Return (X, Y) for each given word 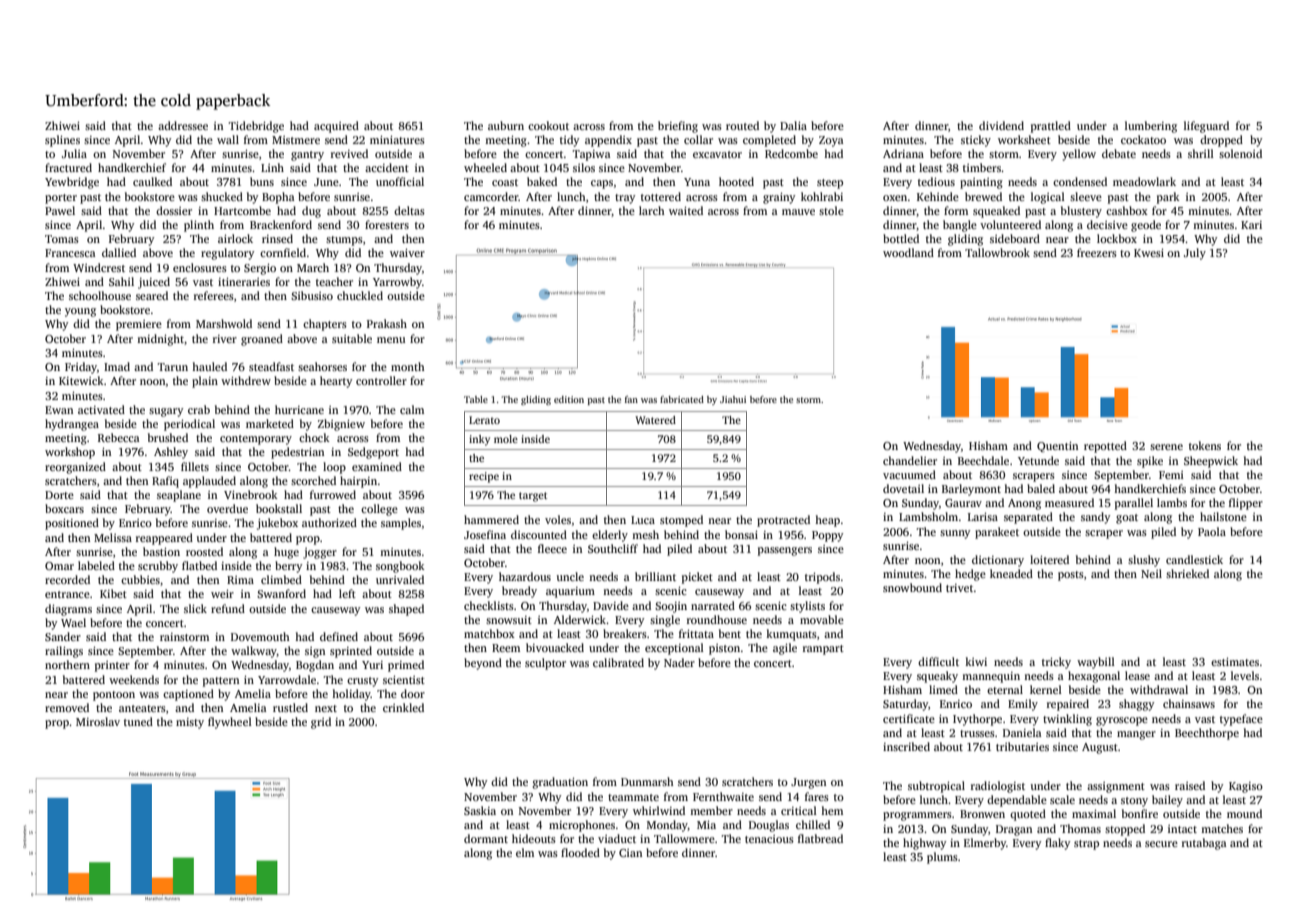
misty (190, 723)
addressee (183, 125)
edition (569, 399)
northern (67, 664)
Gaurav (963, 503)
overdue (227, 508)
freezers (1097, 252)
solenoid (1240, 153)
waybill (1096, 663)
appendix (608, 141)
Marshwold (224, 323)
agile (785, 649)
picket (697, 578)
